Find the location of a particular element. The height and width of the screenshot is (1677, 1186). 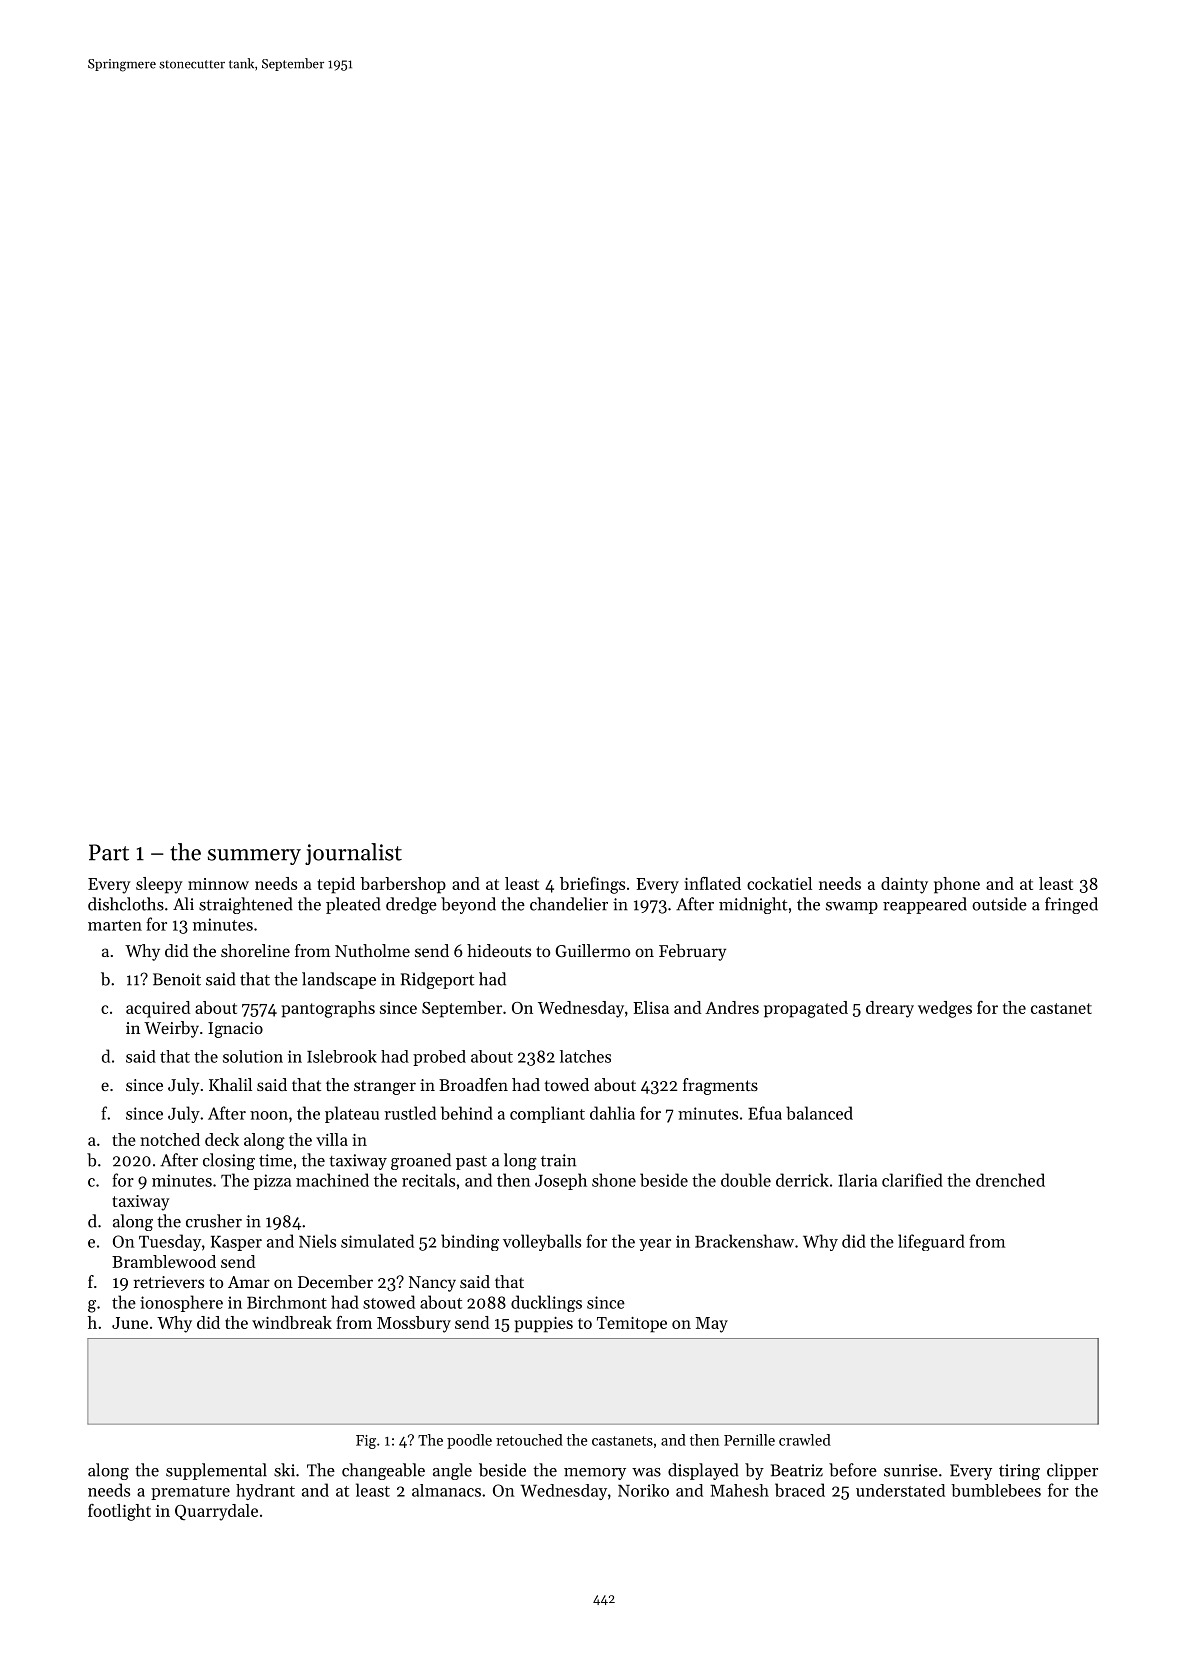

wedges is located at coordinates (945, 1009).
